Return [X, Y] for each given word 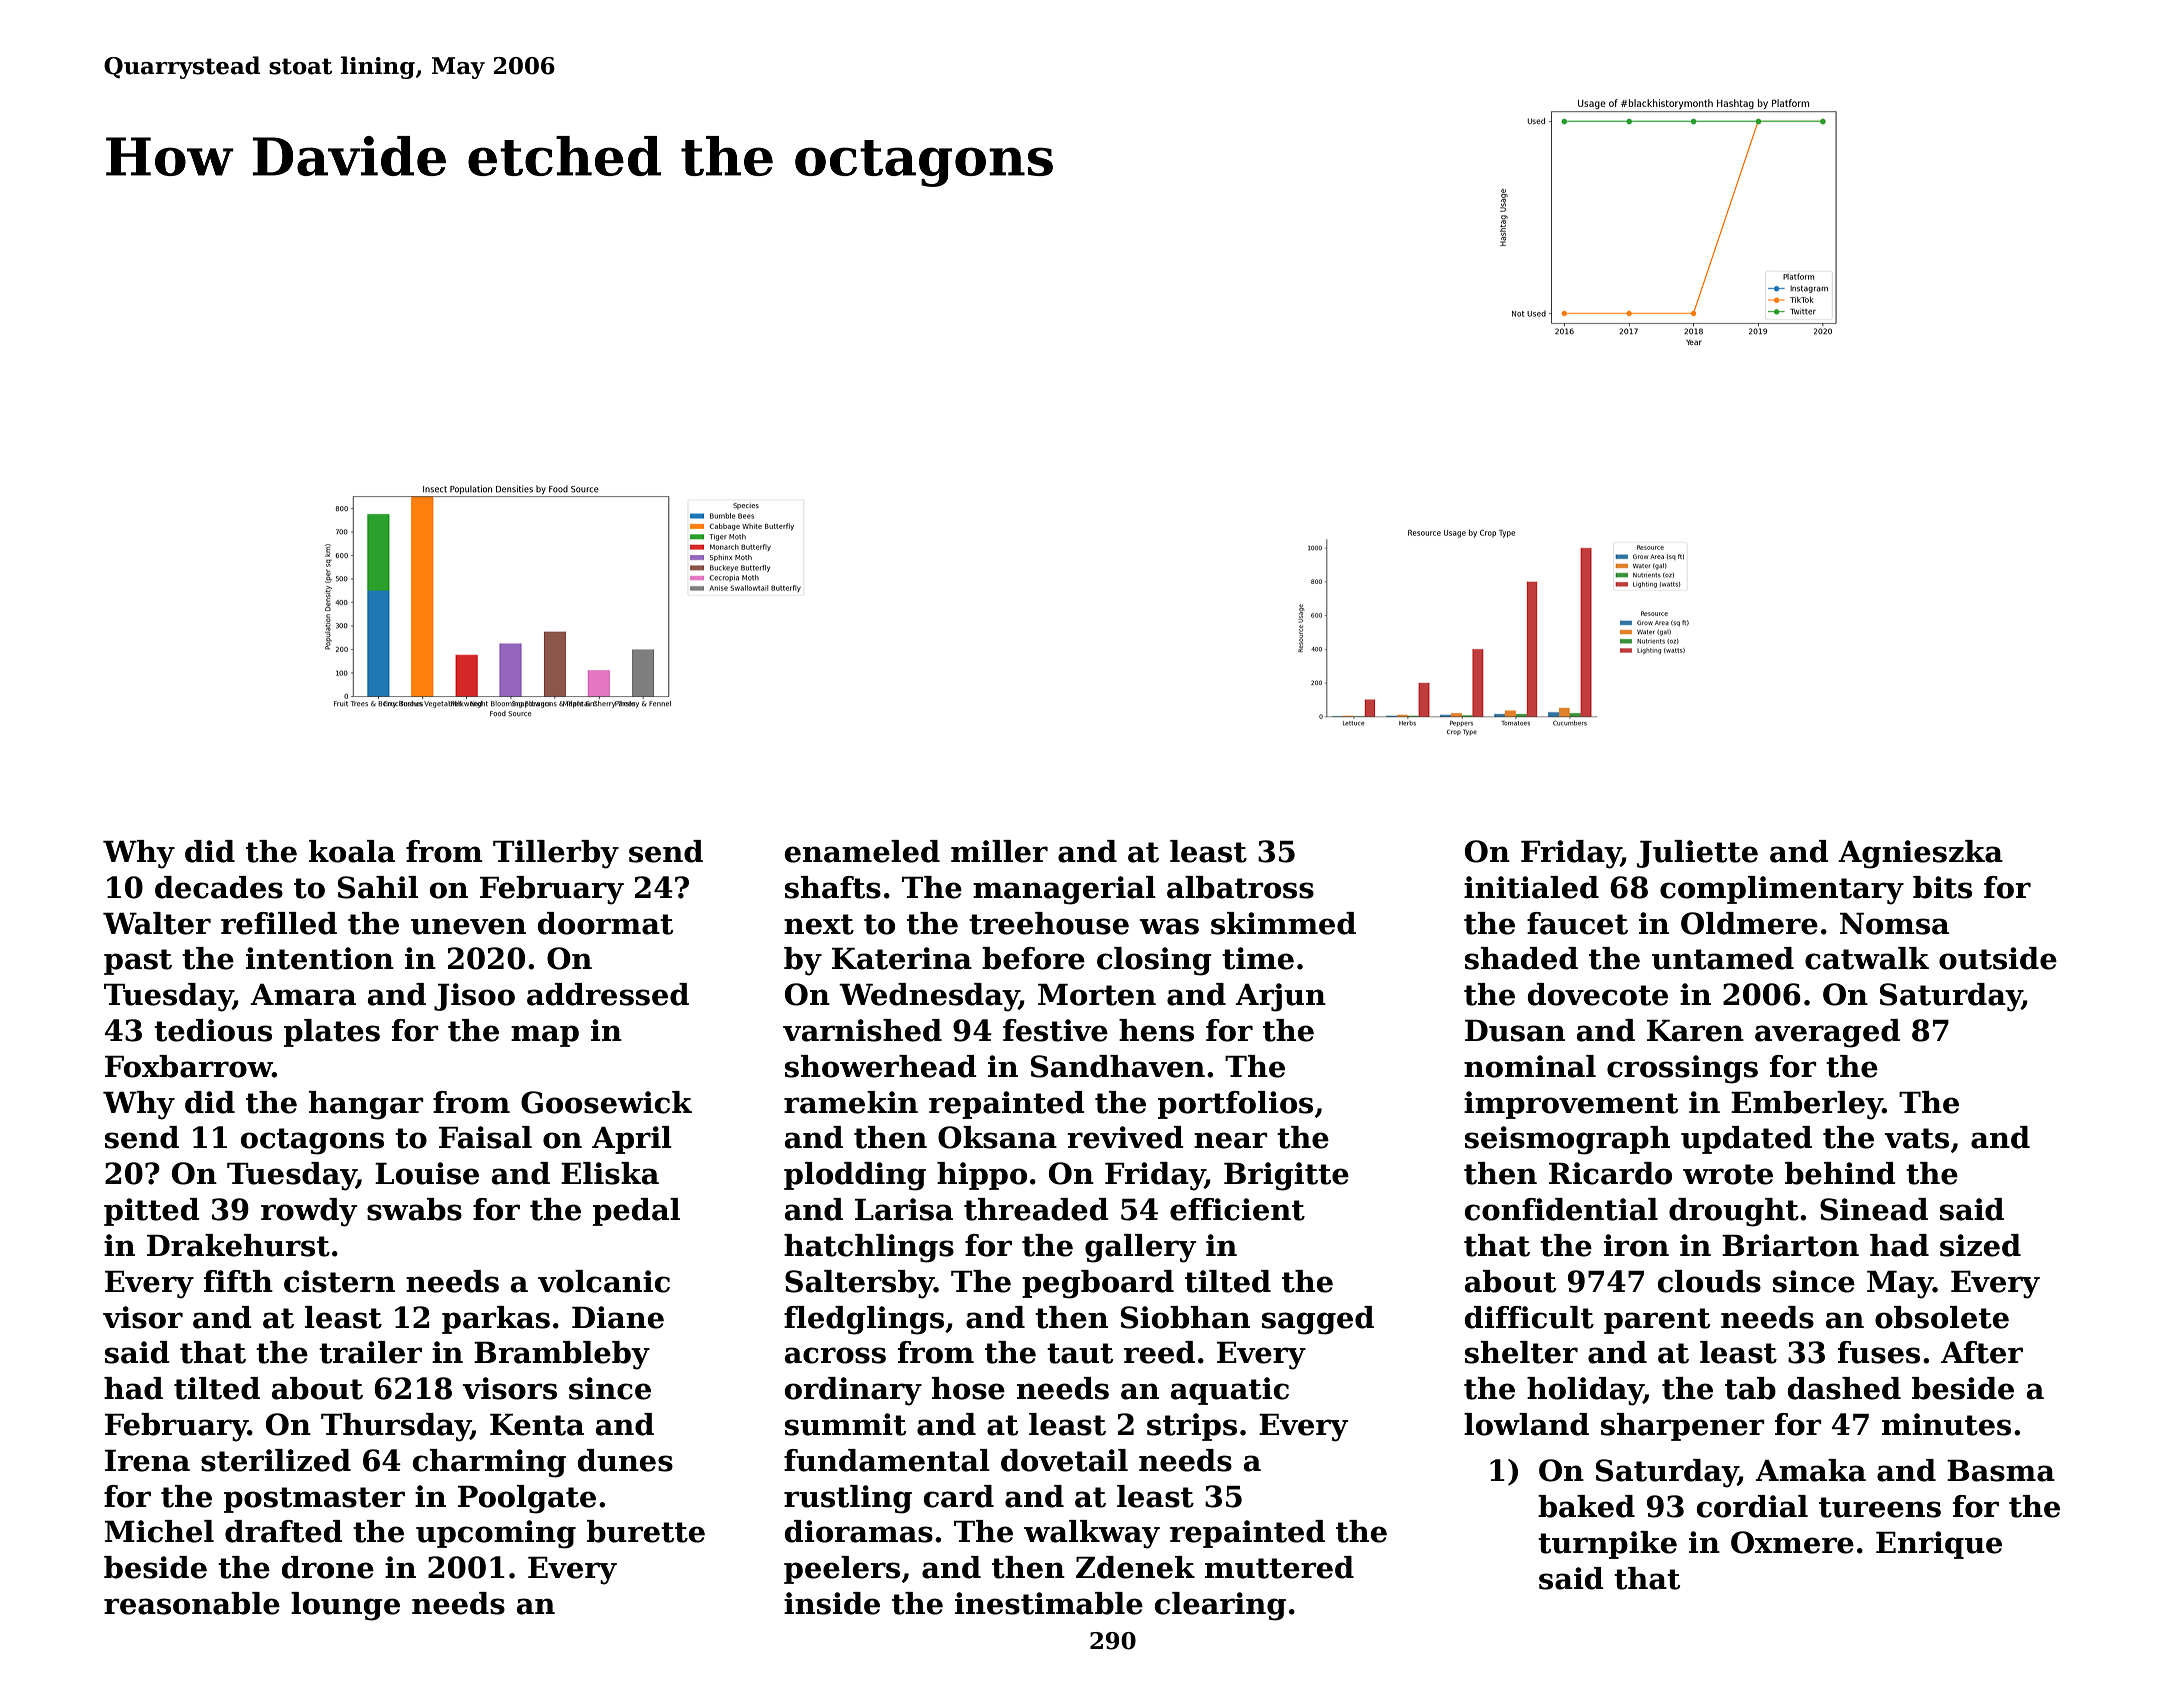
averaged [1827, 1033]
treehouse [1049, 923]
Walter [157, 923]
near [1231, 1140]
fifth [238, 1281]
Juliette [1697, 854]
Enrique [1939, 1545]
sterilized [276, 1460]
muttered [1279, 1567]
